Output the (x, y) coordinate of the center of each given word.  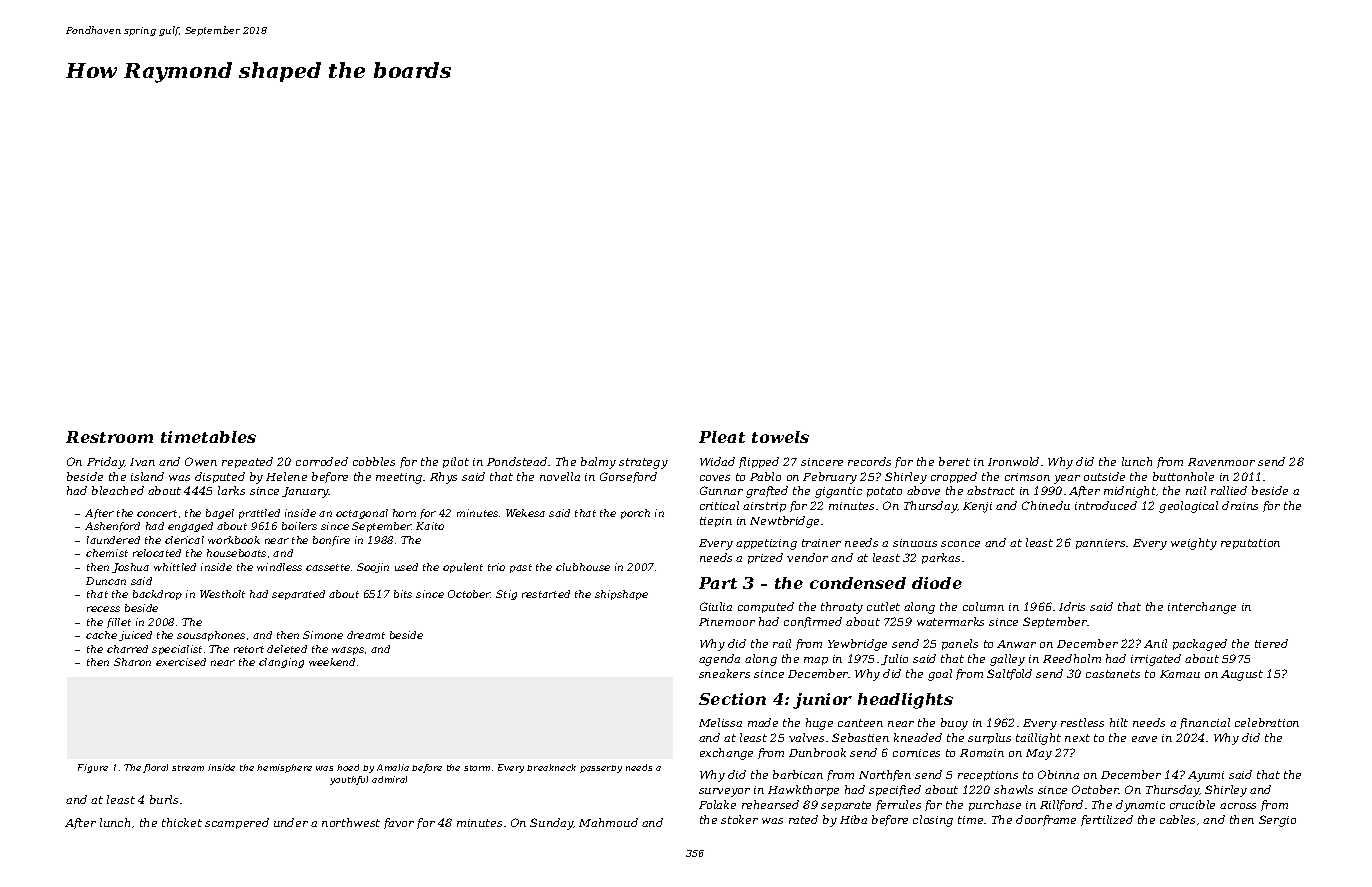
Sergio (1277, 821)
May (1039, 754)
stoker (739, 819)
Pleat (722, 437)
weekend (332, 662)
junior (822, 701)
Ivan (142, 462)
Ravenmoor (1221, 462)
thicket (182, 822)
